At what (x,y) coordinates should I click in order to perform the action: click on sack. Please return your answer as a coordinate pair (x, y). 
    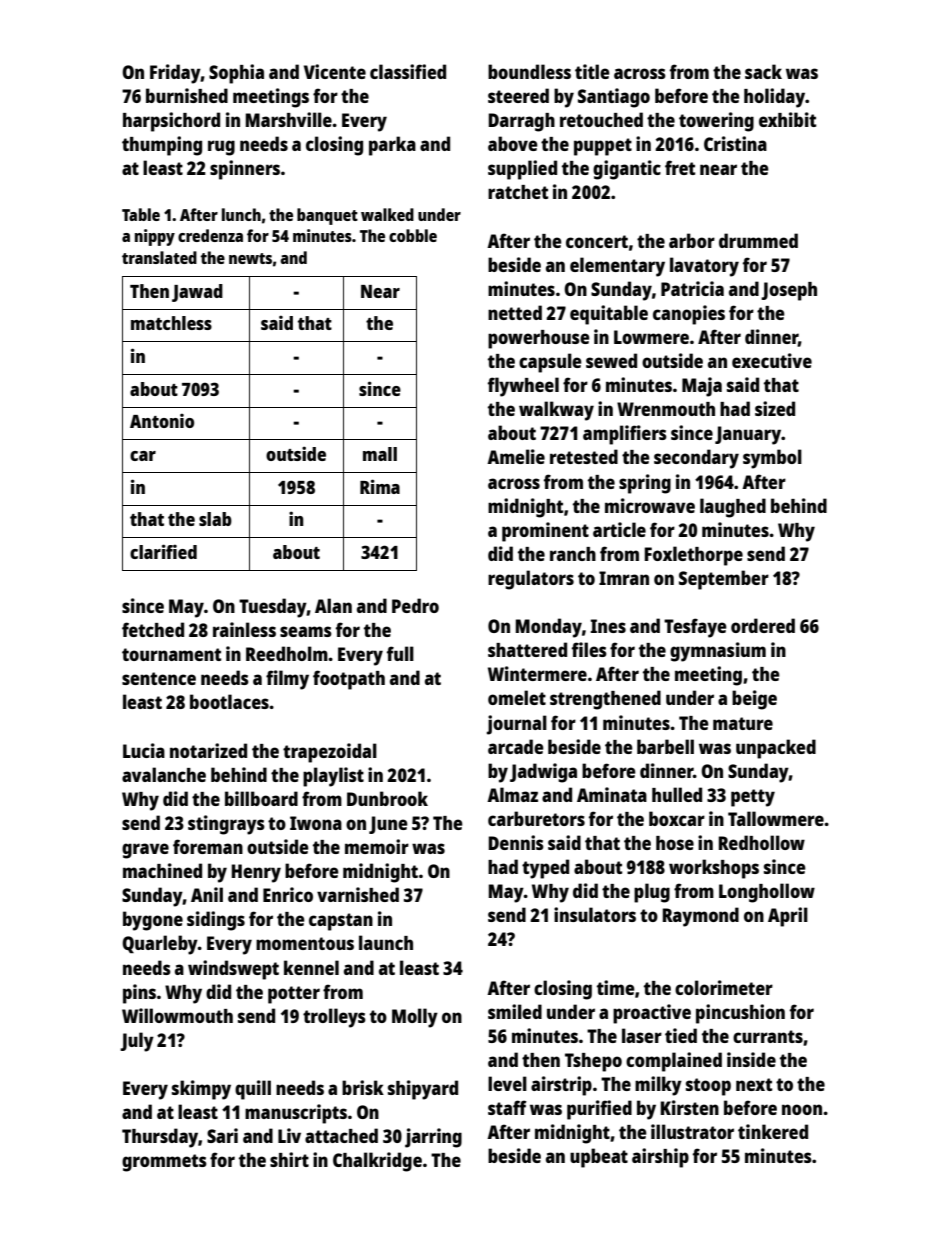
    Looking at the image, I should click on (763, 71).
